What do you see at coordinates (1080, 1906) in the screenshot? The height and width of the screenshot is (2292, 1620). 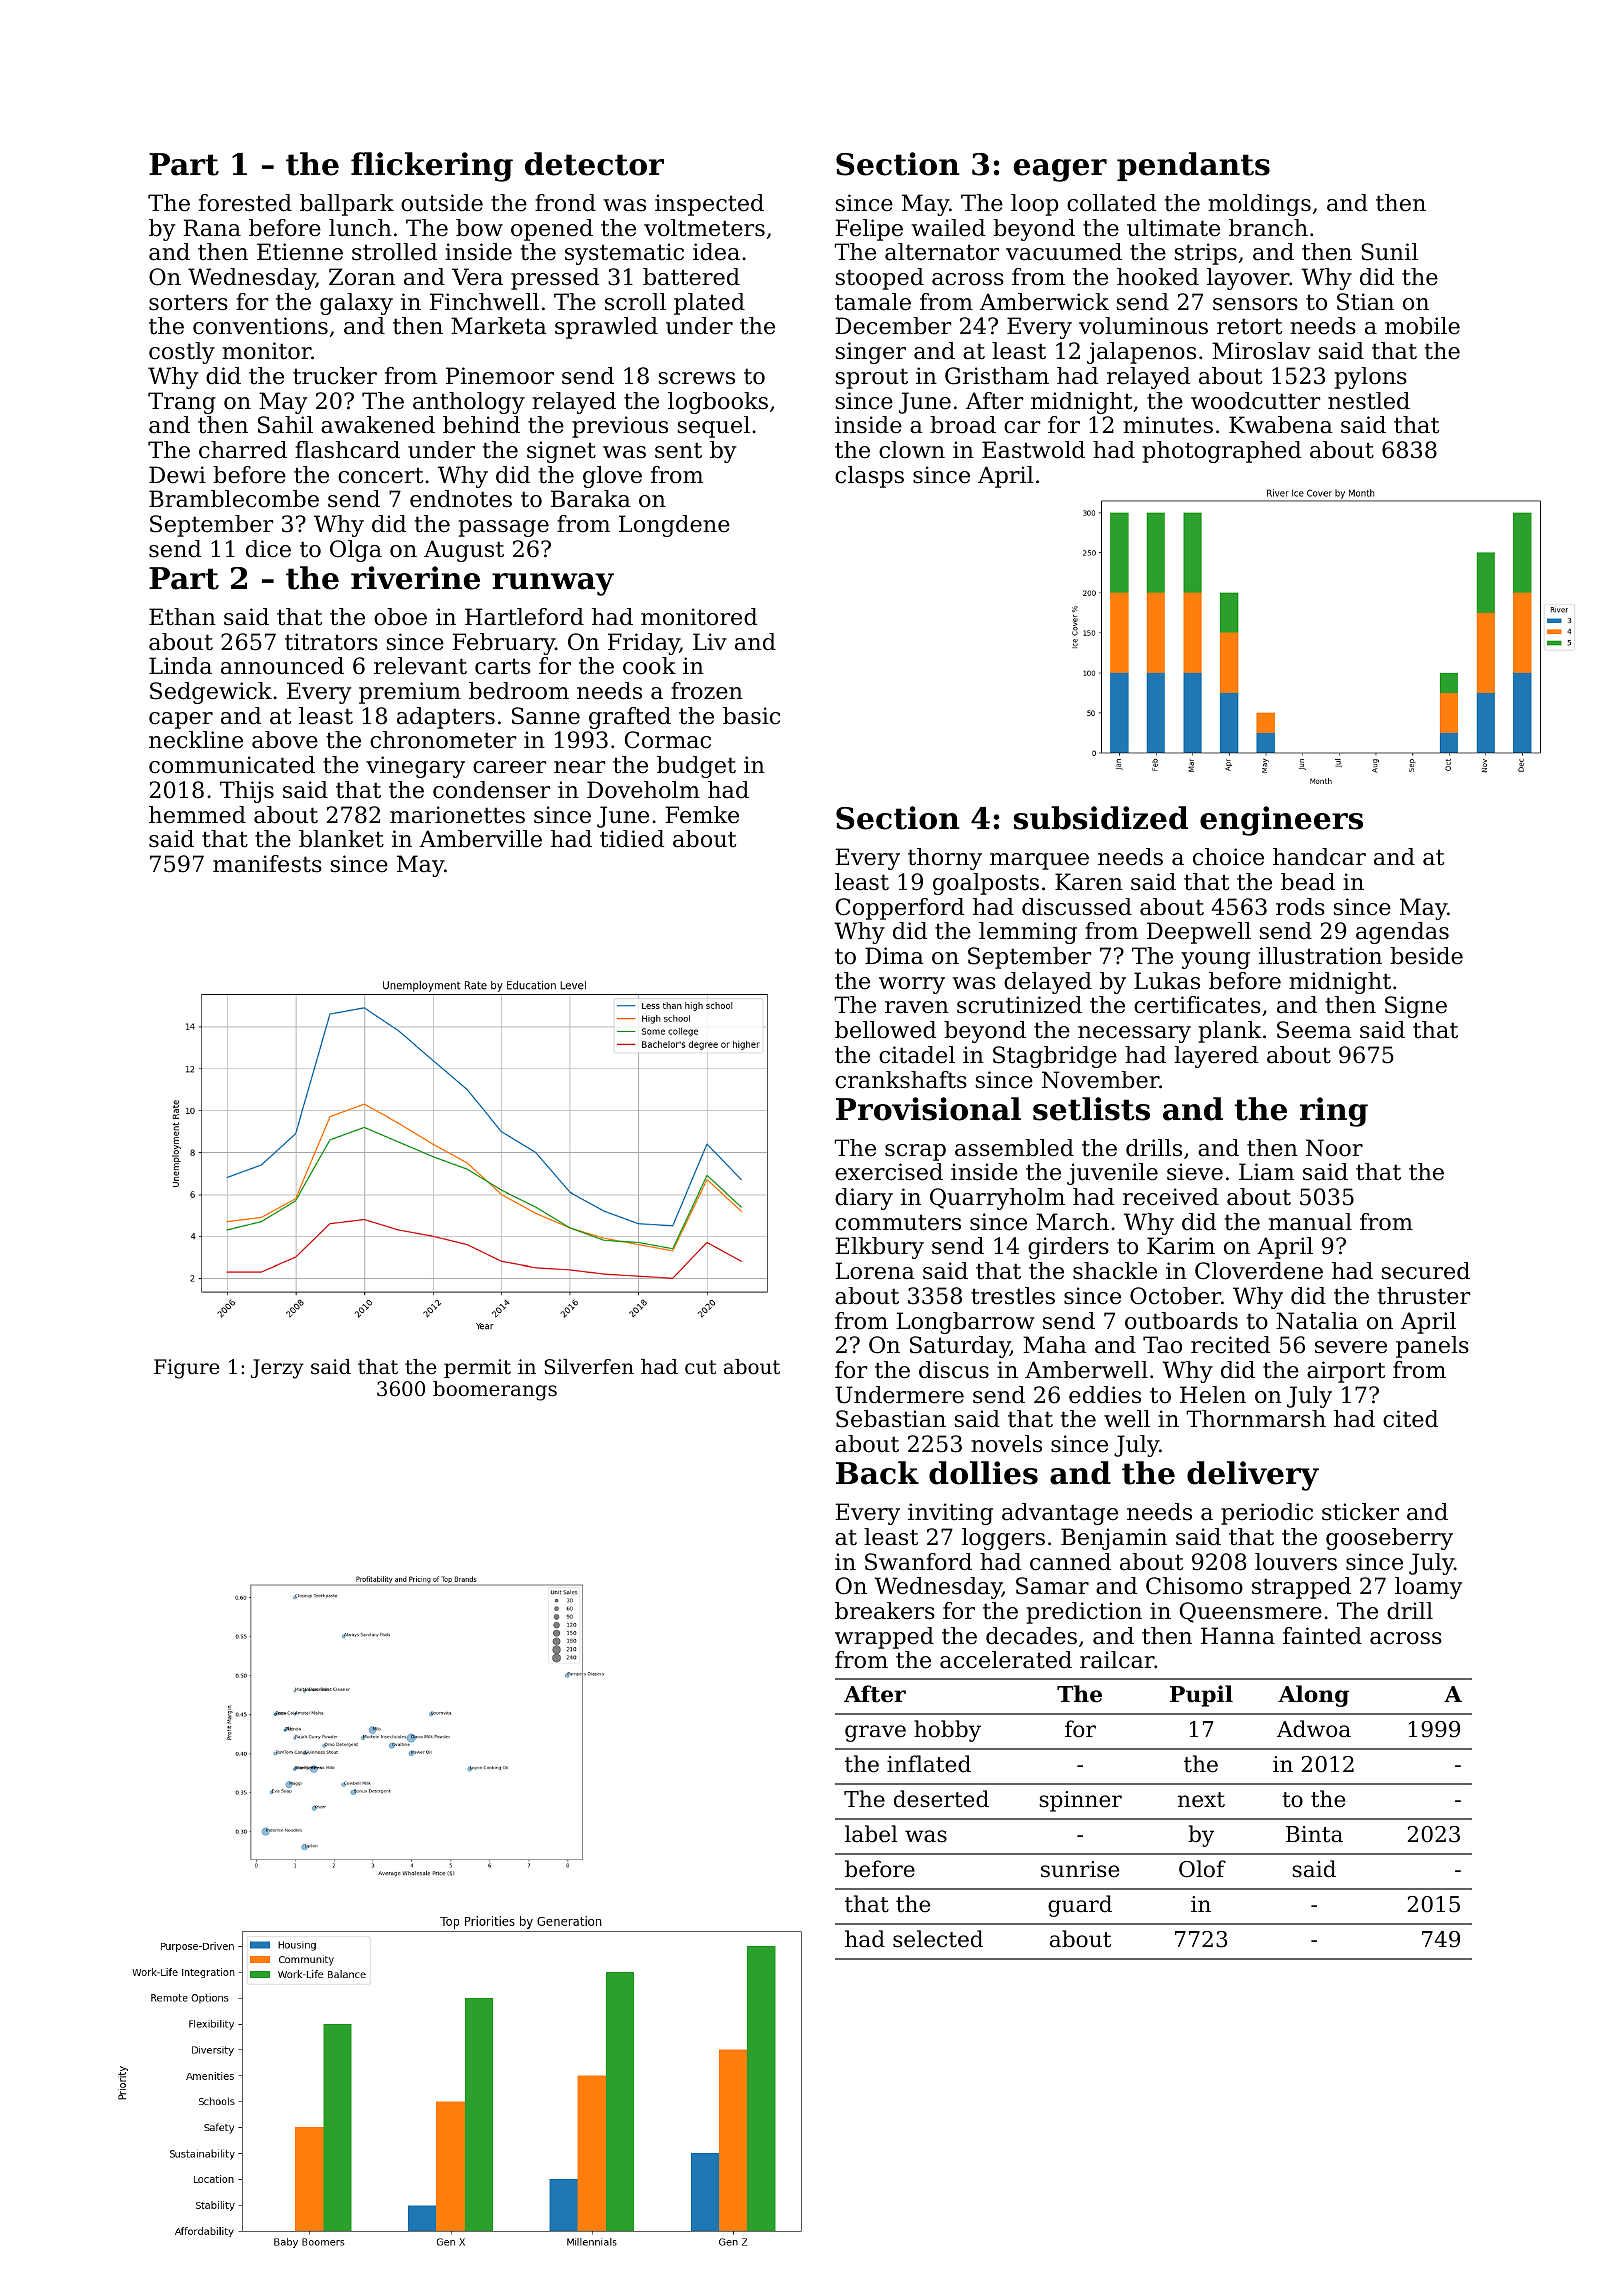 I see `guard` at bounding box center [1080, 1906].
